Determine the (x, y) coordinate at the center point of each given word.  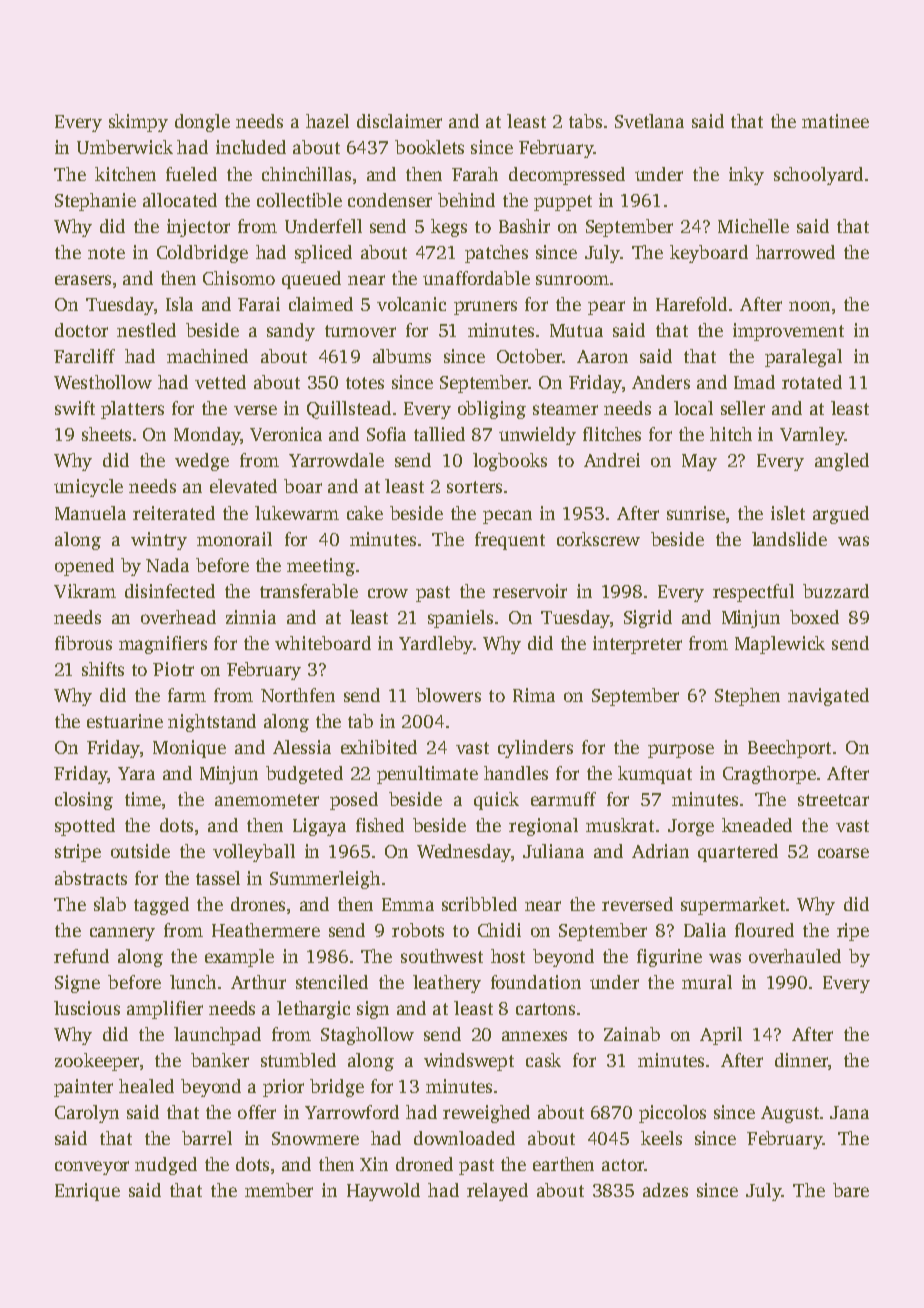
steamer (565, 409)
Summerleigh (325, 880)
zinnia (251, 617)
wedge (202, 462)
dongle (202, 123)
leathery (447, 984)
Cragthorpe (769, 775)
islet (788, 513)
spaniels (460, 619)
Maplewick (780, 645)
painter (83, 1088)
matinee (835, 121)
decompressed (567, 176)
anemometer (267, 800)
